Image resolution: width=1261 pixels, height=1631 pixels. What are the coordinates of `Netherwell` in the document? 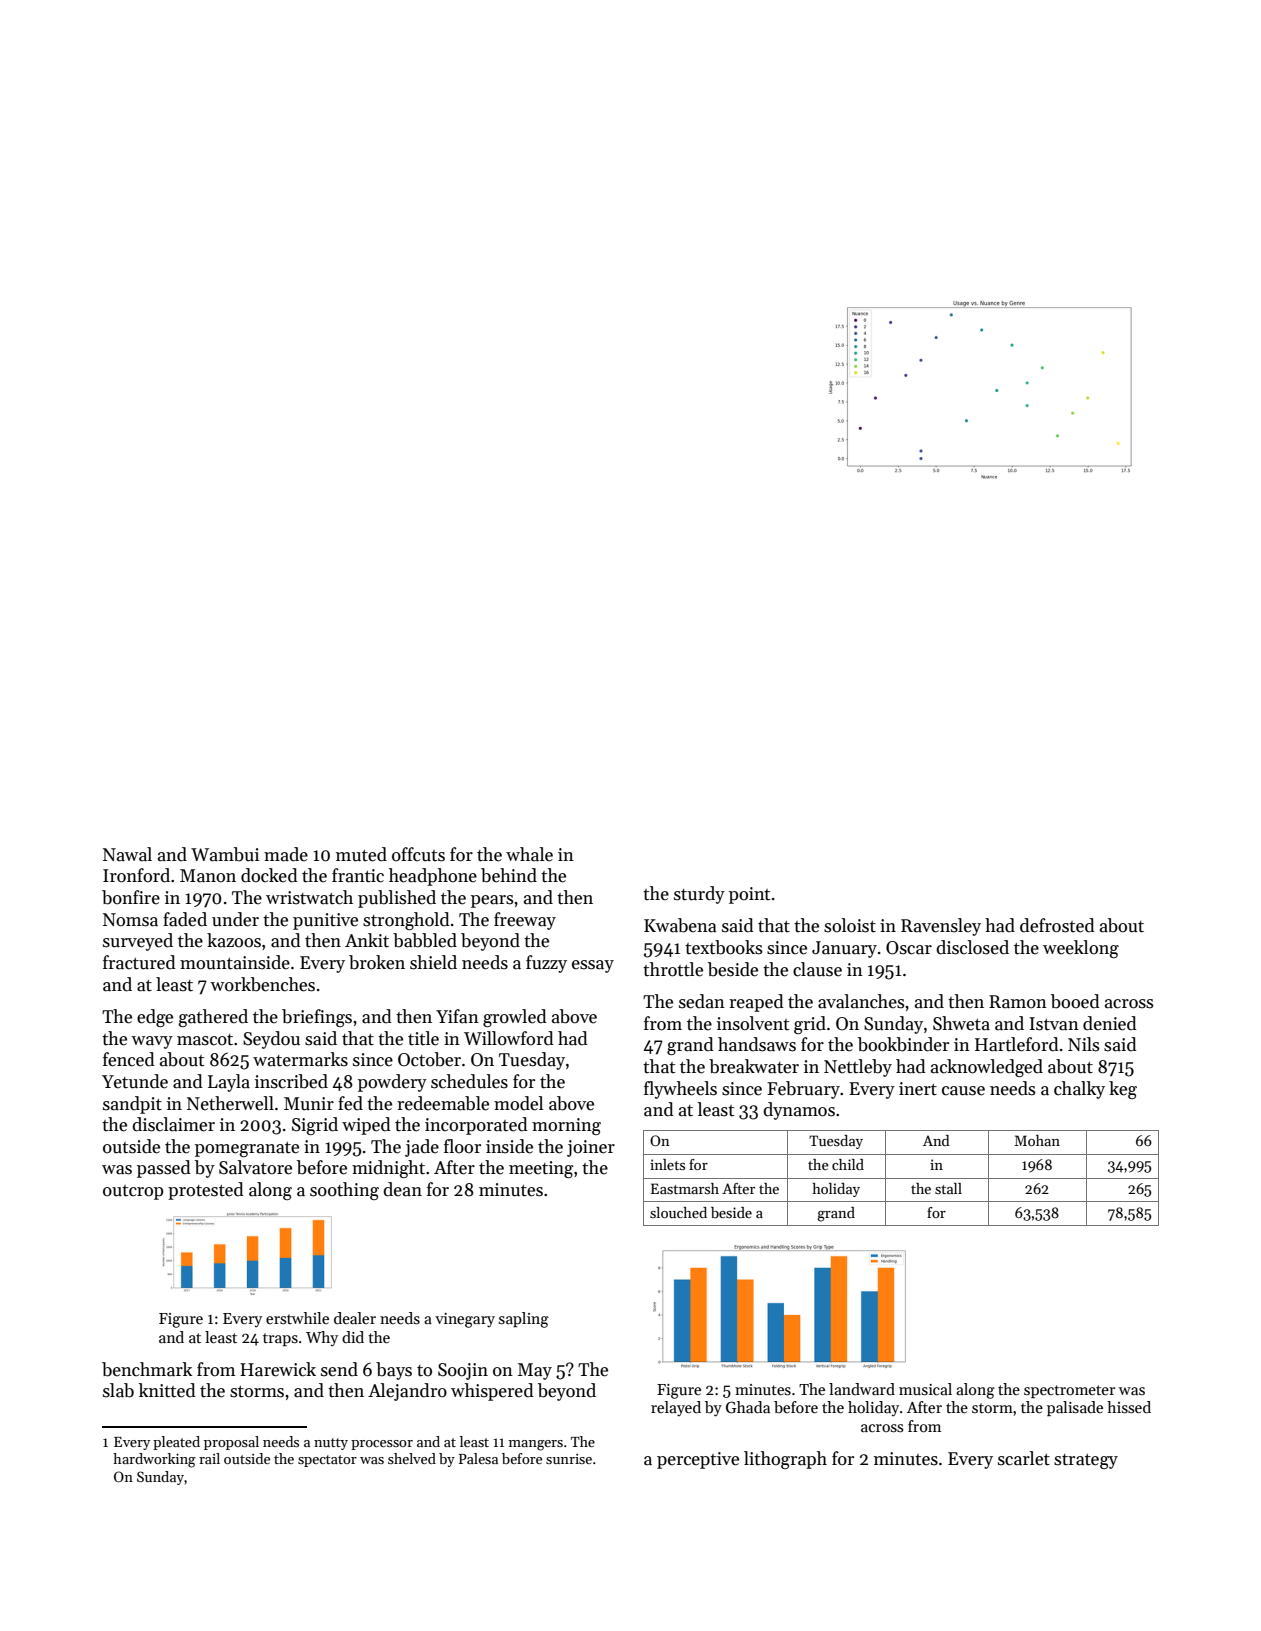 It's located at (230, 1103).
